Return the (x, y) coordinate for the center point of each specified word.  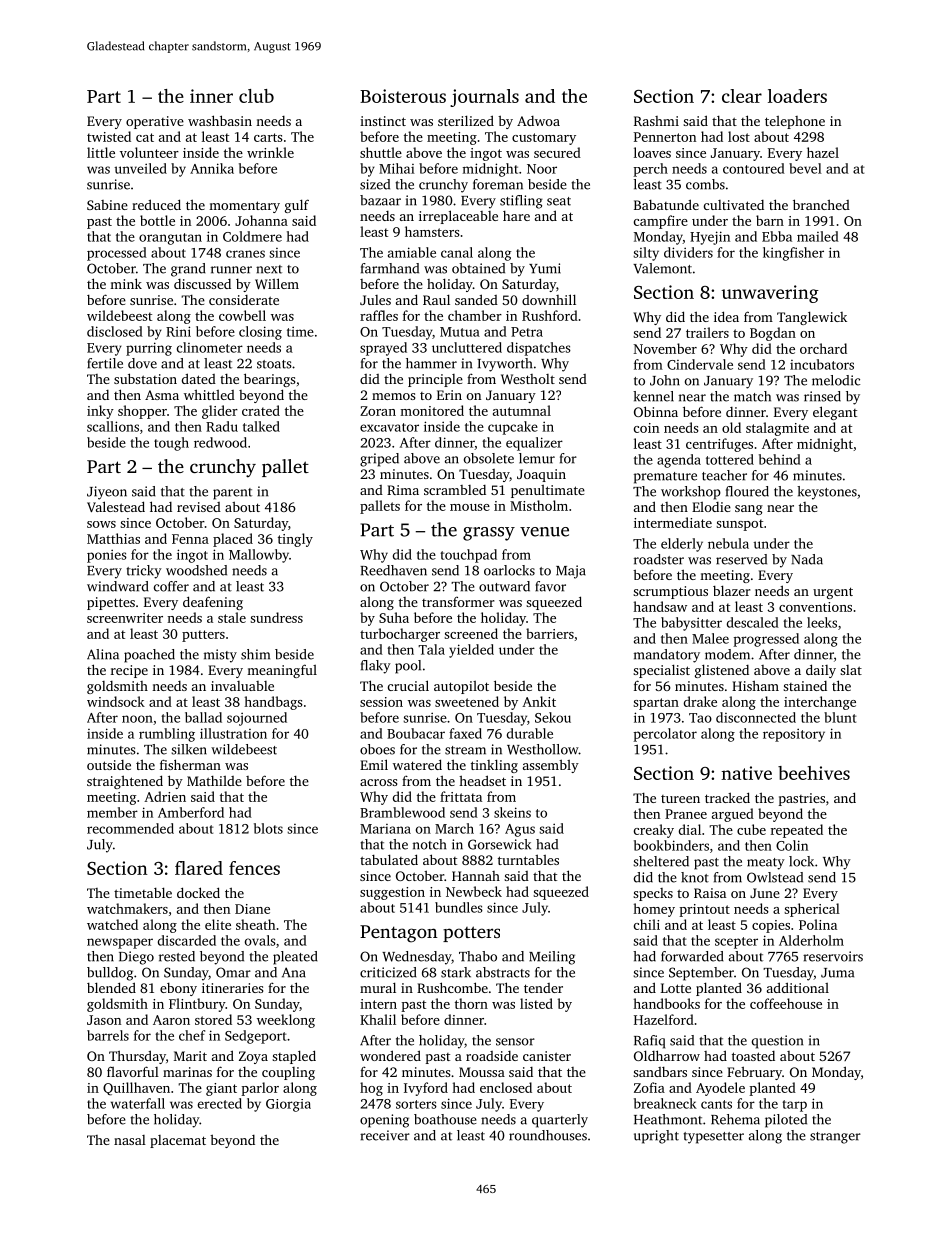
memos (393, 396)
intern (378, 1004)
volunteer (149, 152)
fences (254, 868)
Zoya (253, 1057)
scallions (113, 426)
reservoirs (833, 956)
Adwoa (538, 121)
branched (821, 204)
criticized (388, 972)
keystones (827, 493)
